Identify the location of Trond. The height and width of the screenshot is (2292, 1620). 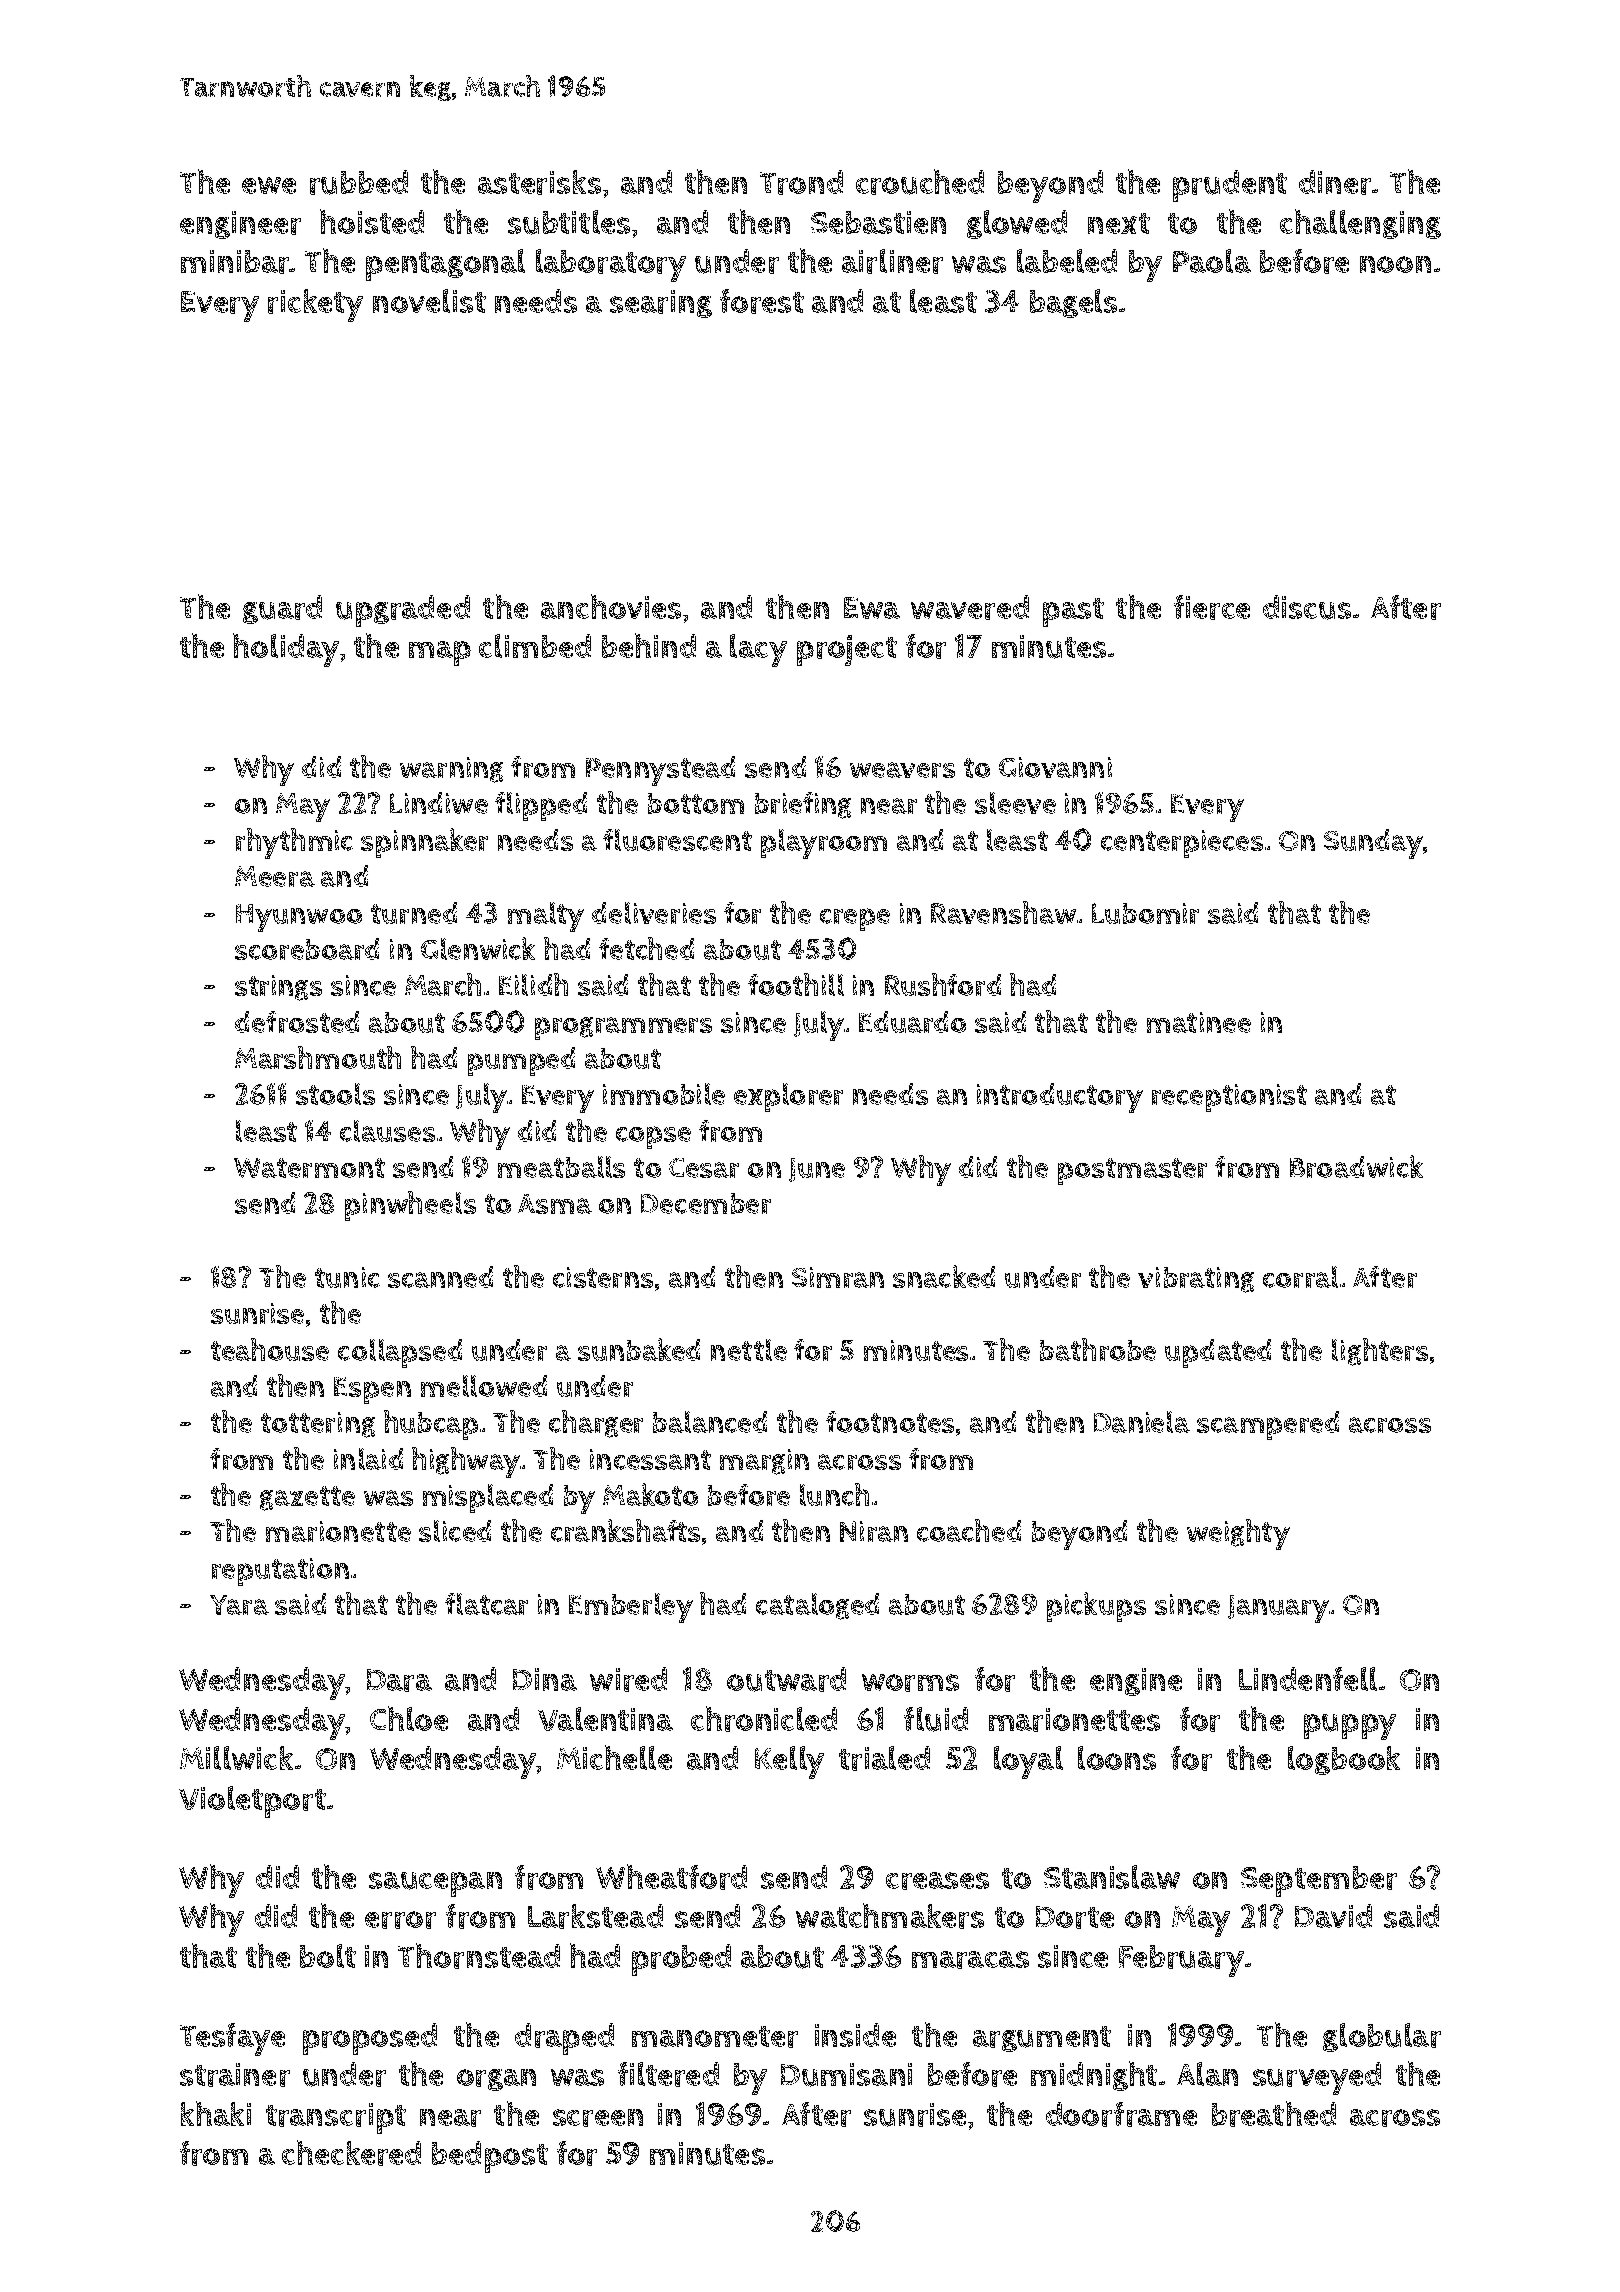
(801, 182).
